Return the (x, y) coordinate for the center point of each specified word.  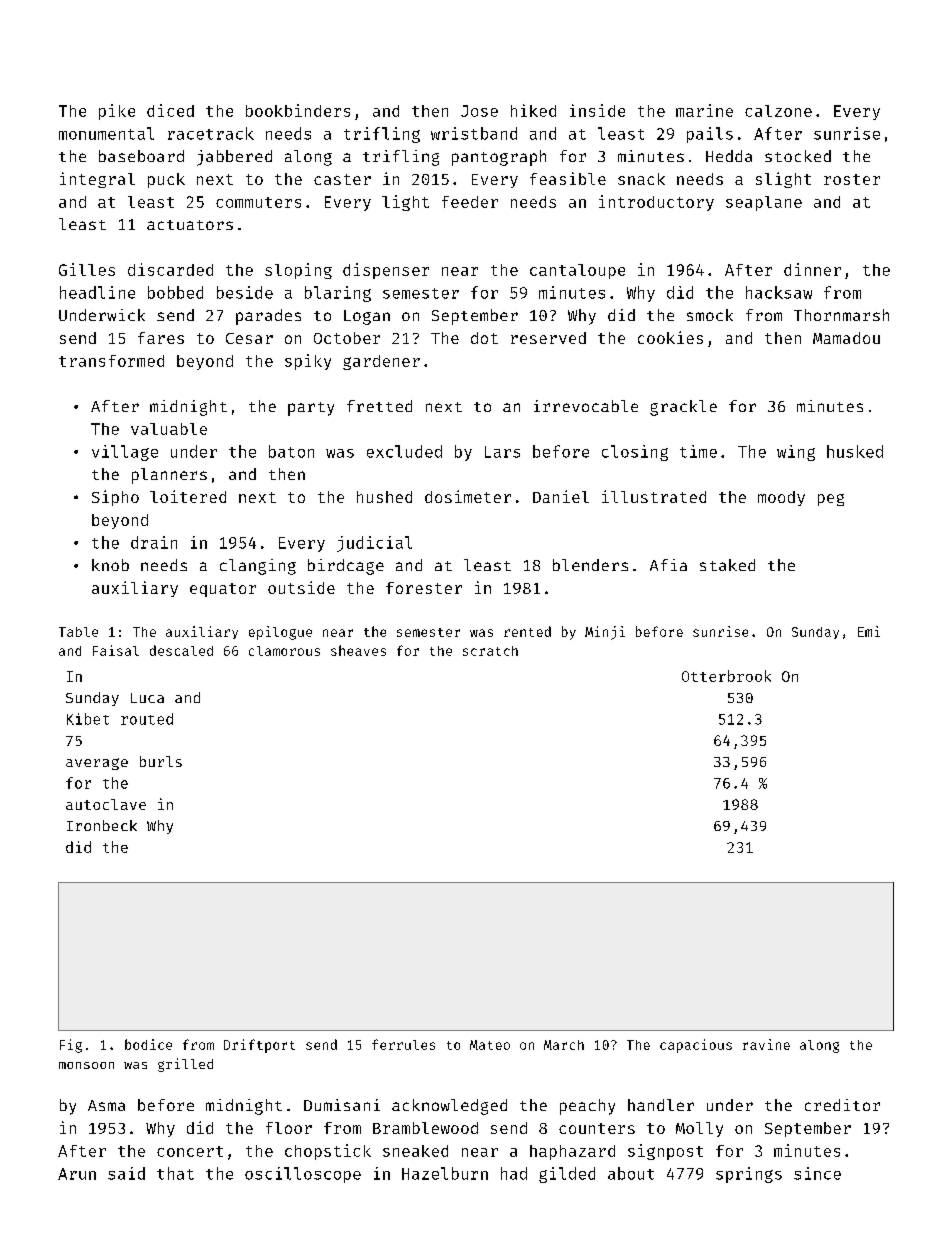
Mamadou (846, 338)
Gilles (87, 269)
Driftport (259, 1046)
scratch (490, 651)
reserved (548, 338)
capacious (696, 1046)
